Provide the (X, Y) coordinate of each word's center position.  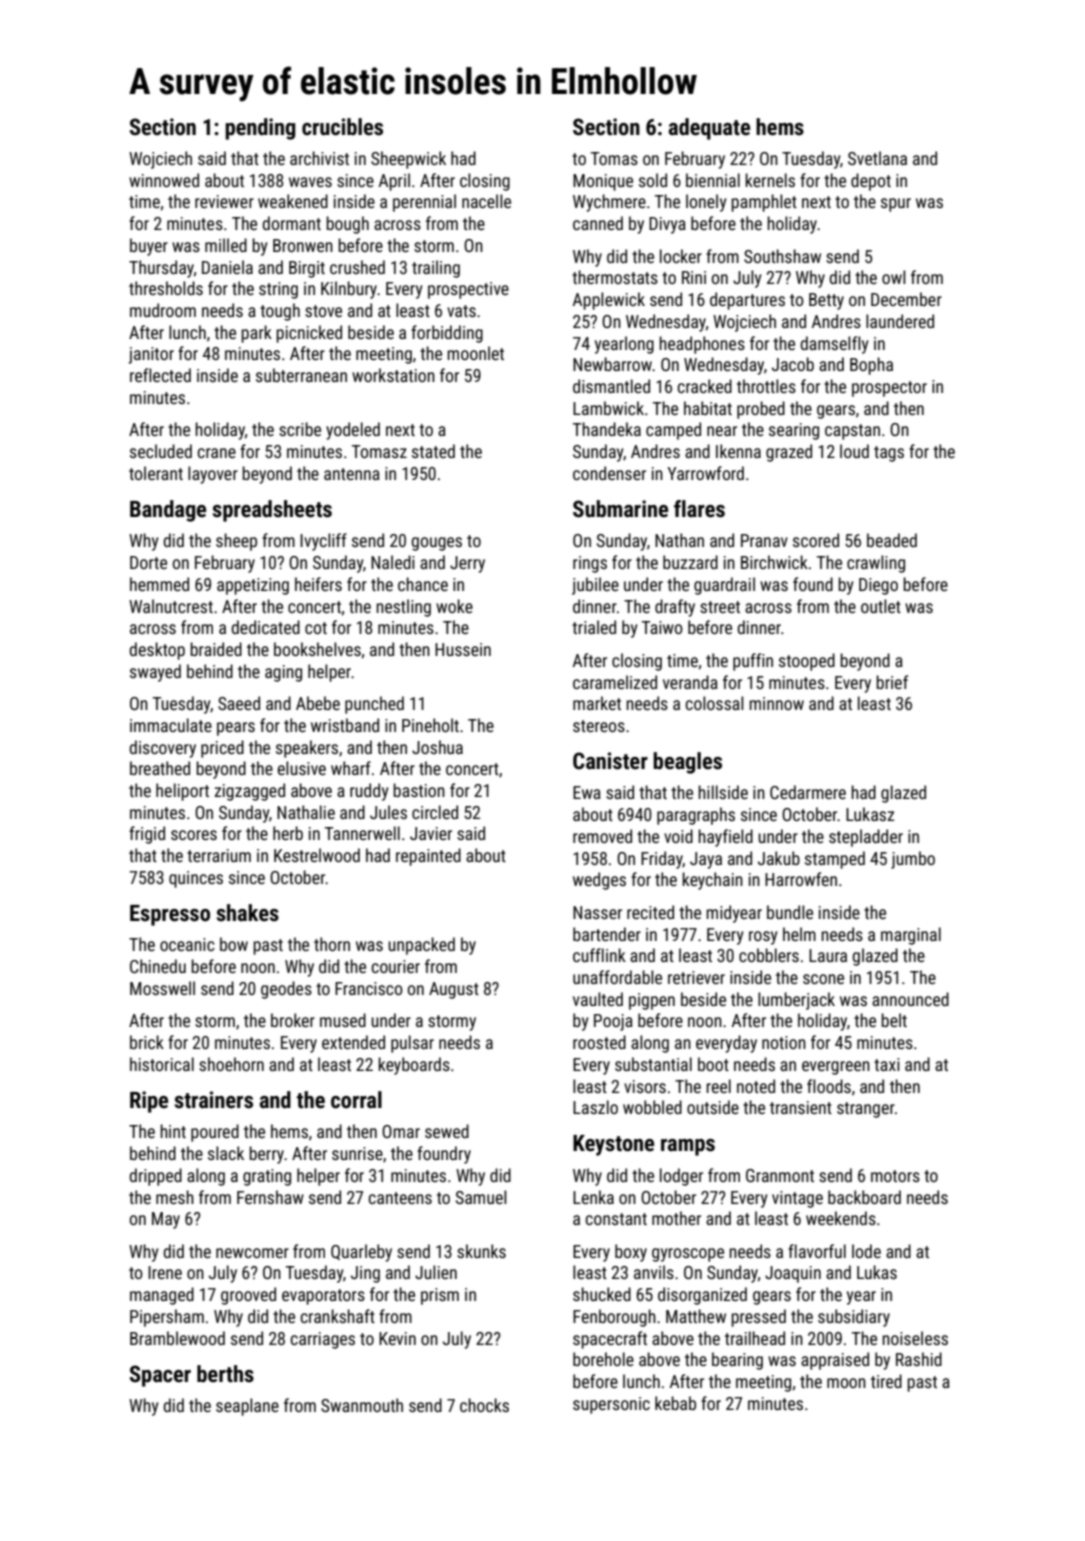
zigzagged (249, 792)
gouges (436, 544)
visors (645, 1086)
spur (896, 205)
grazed (789, 453)
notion (784, 1042)
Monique (603, 182)
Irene (165, 1272)
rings (590, 564)
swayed (155, 673)
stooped (807, 662)
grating (267, 1177)
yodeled (353, 431)
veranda (690, 682)
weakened (293, 201)
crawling (876, 564)
